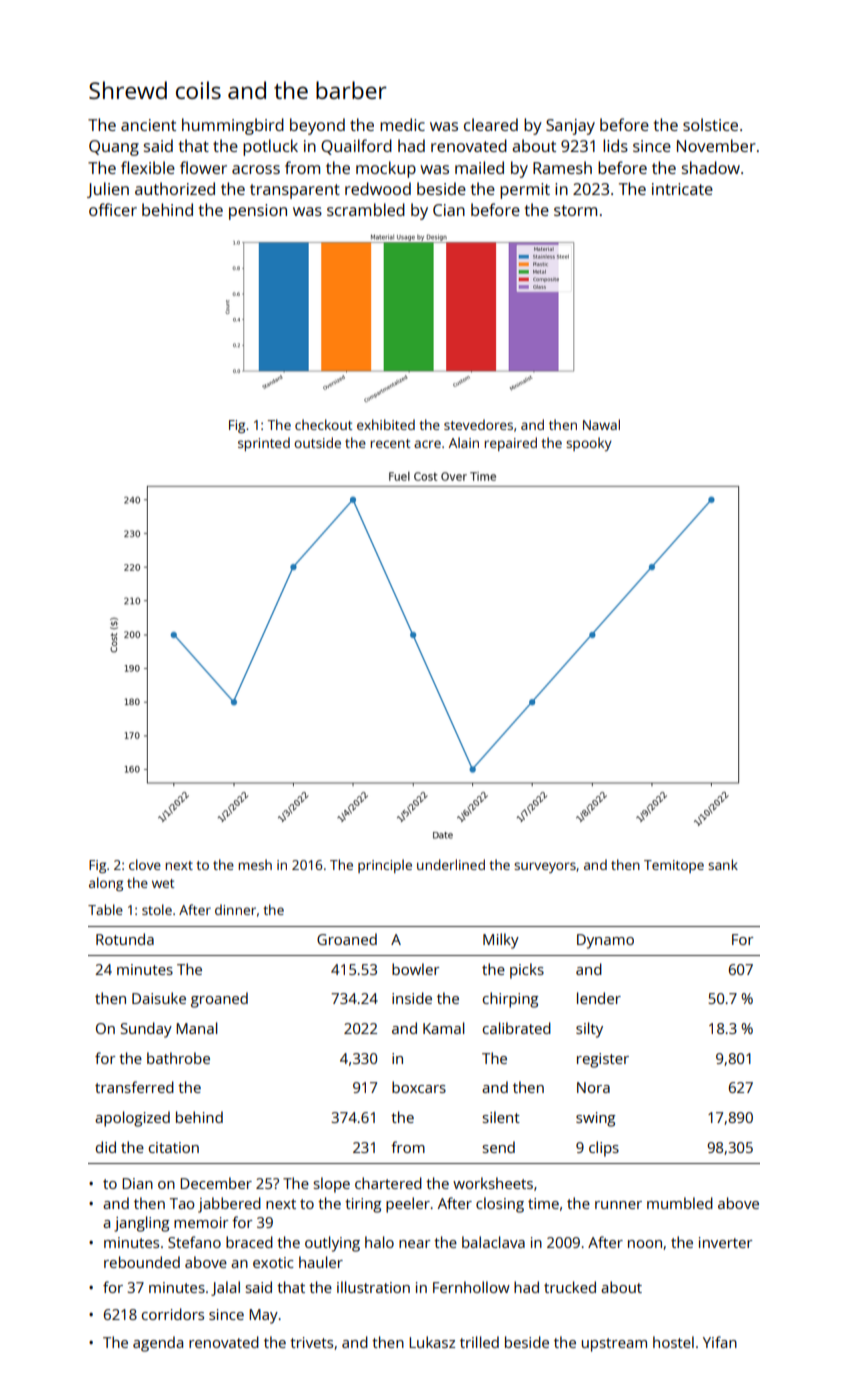 Image resolution: width=849 pixels, height=1400 pixels. I want to click on pension, so click(258, 212).
